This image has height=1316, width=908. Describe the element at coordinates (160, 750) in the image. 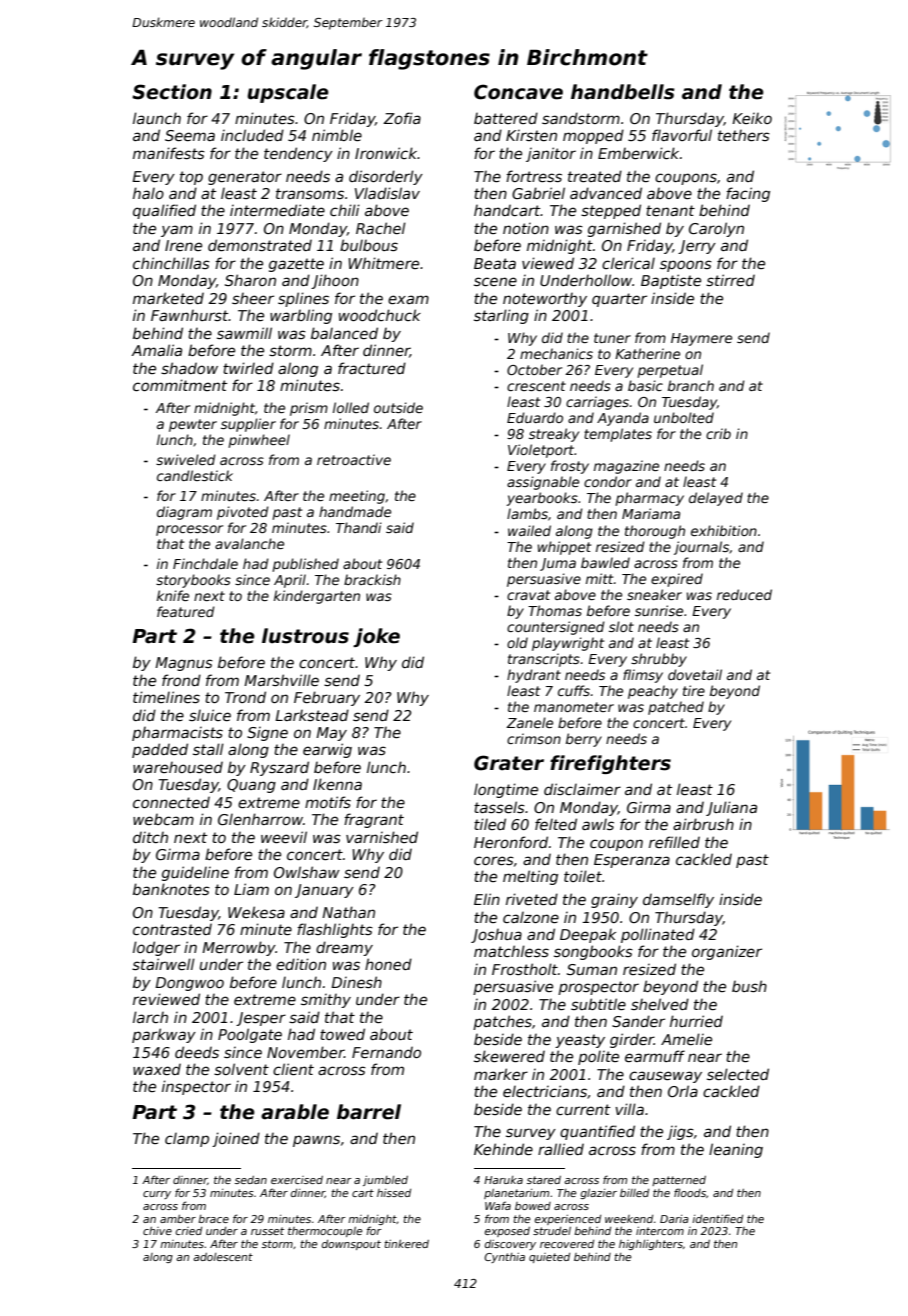

I see `padded` at that location.
